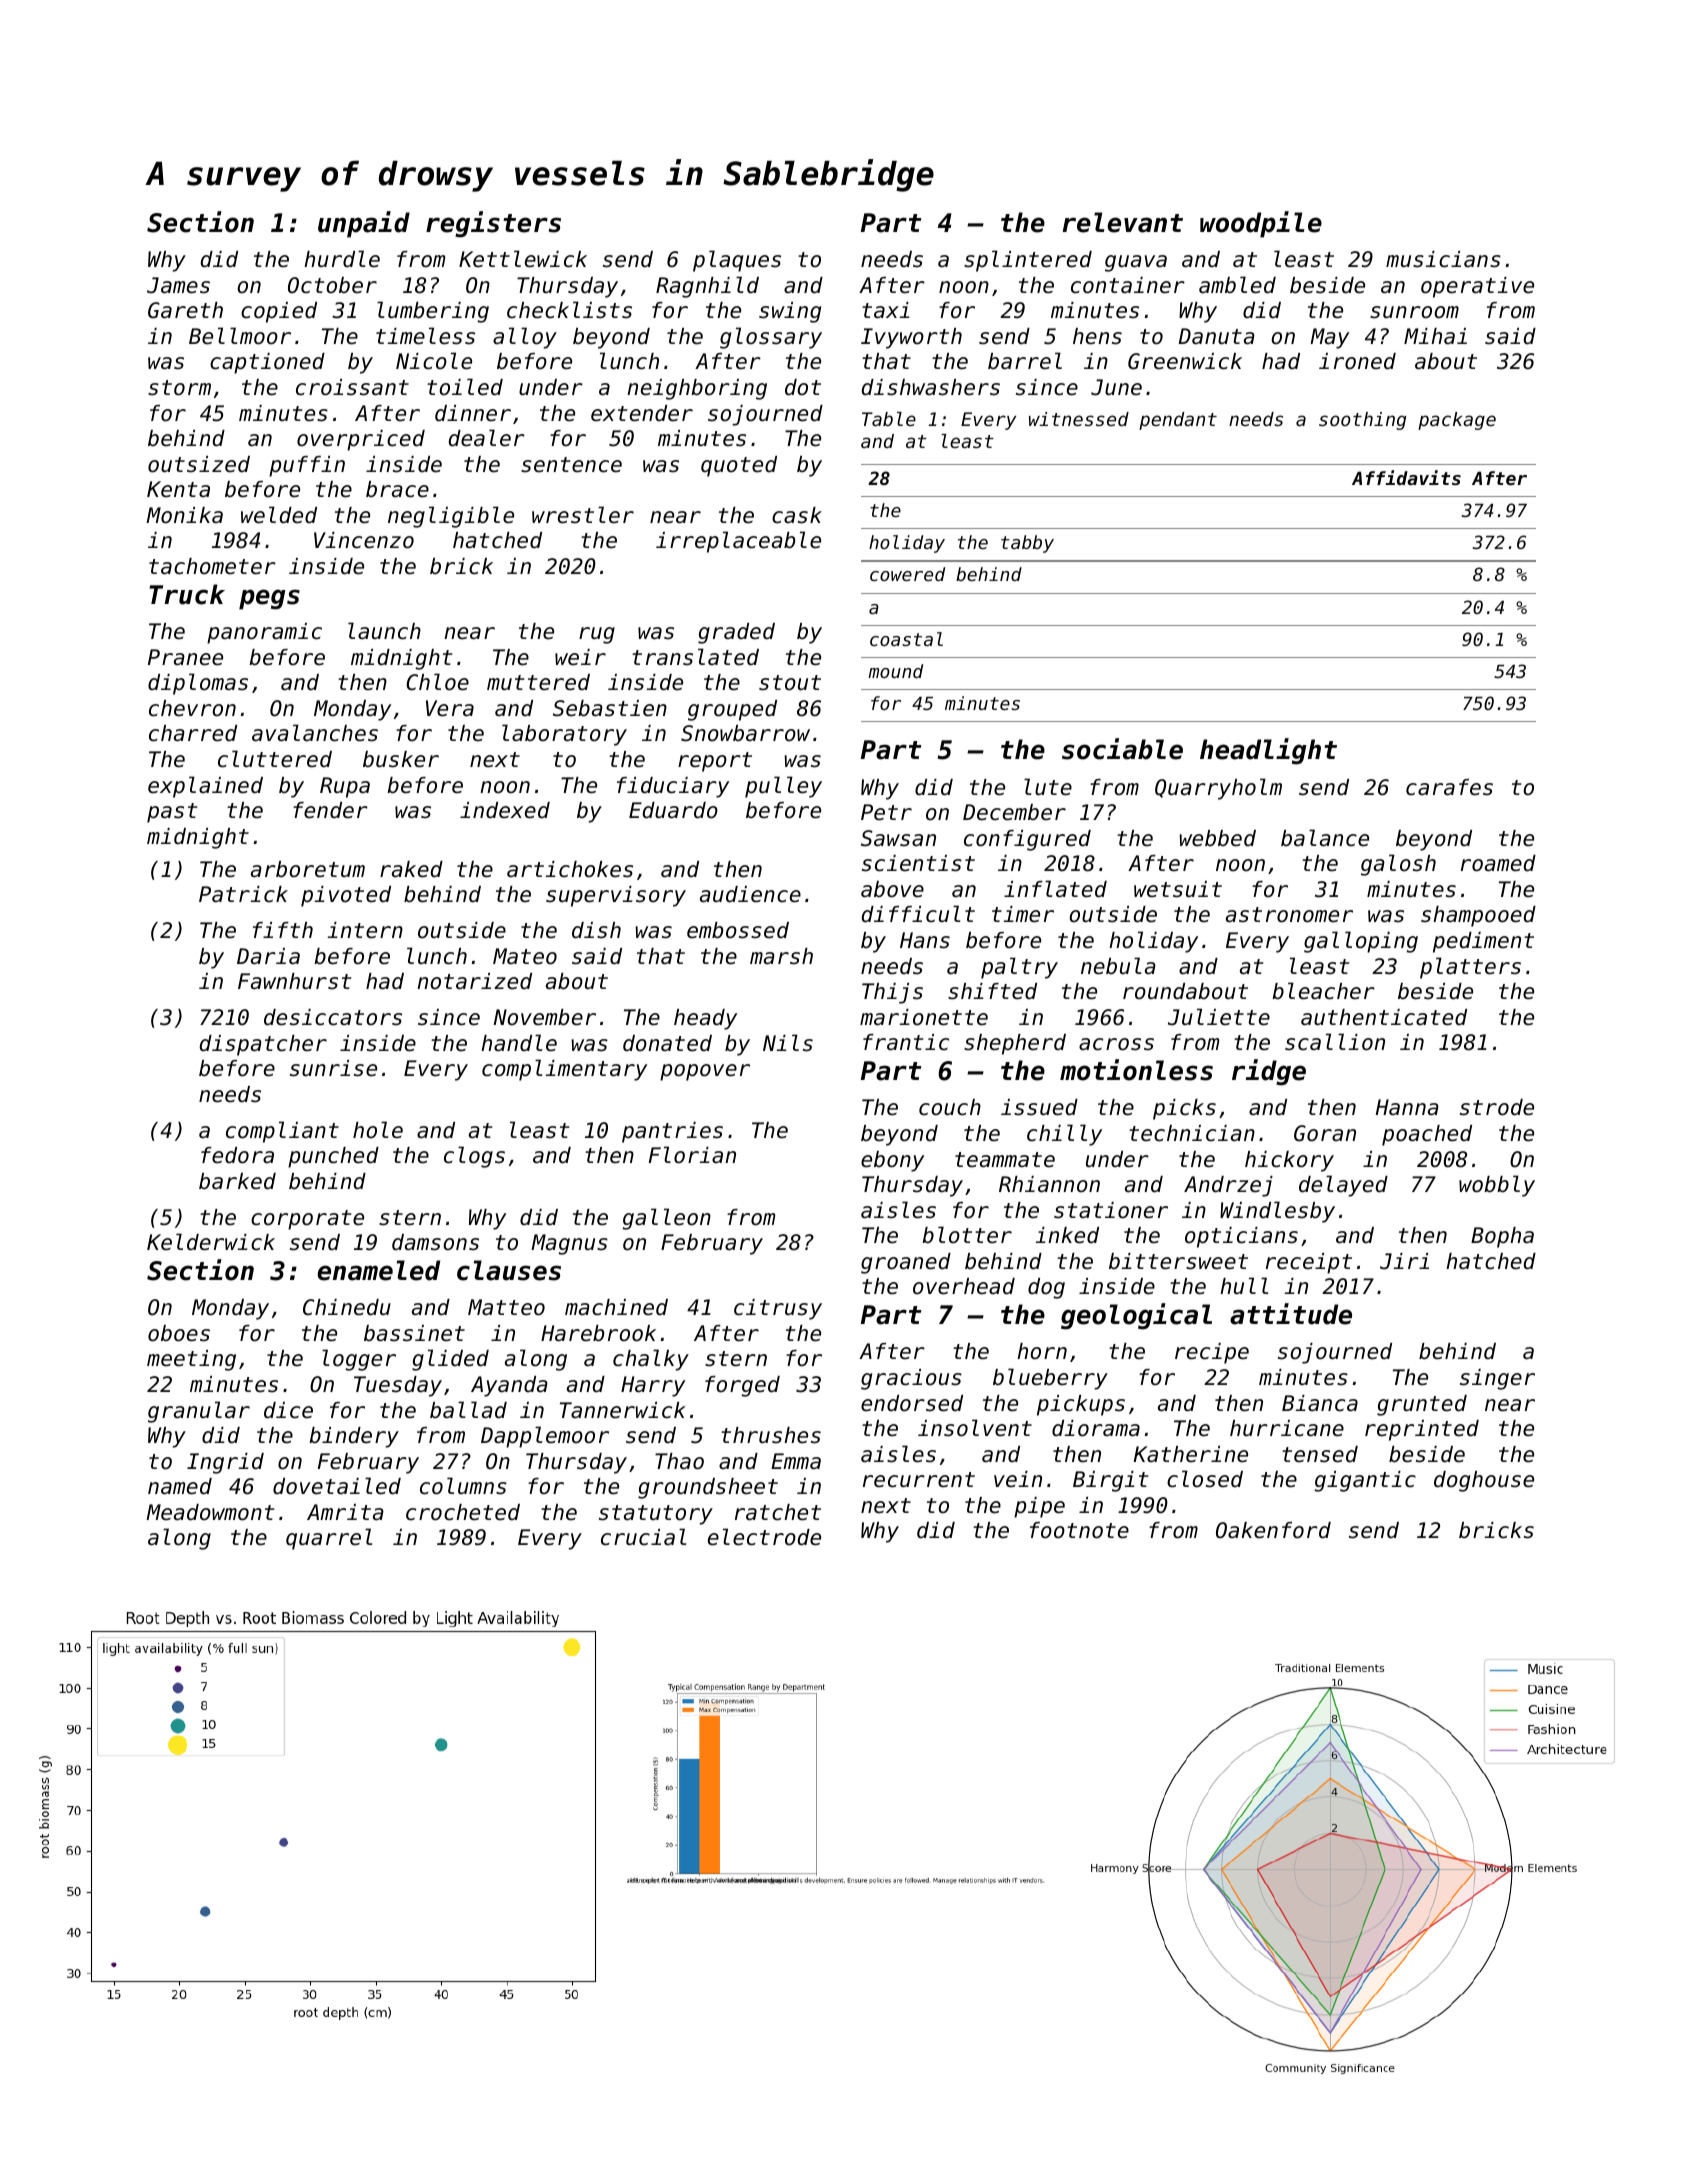  Describe the element at coordinates (737, 261) in the screenshot. I see `plaques` at that location.
